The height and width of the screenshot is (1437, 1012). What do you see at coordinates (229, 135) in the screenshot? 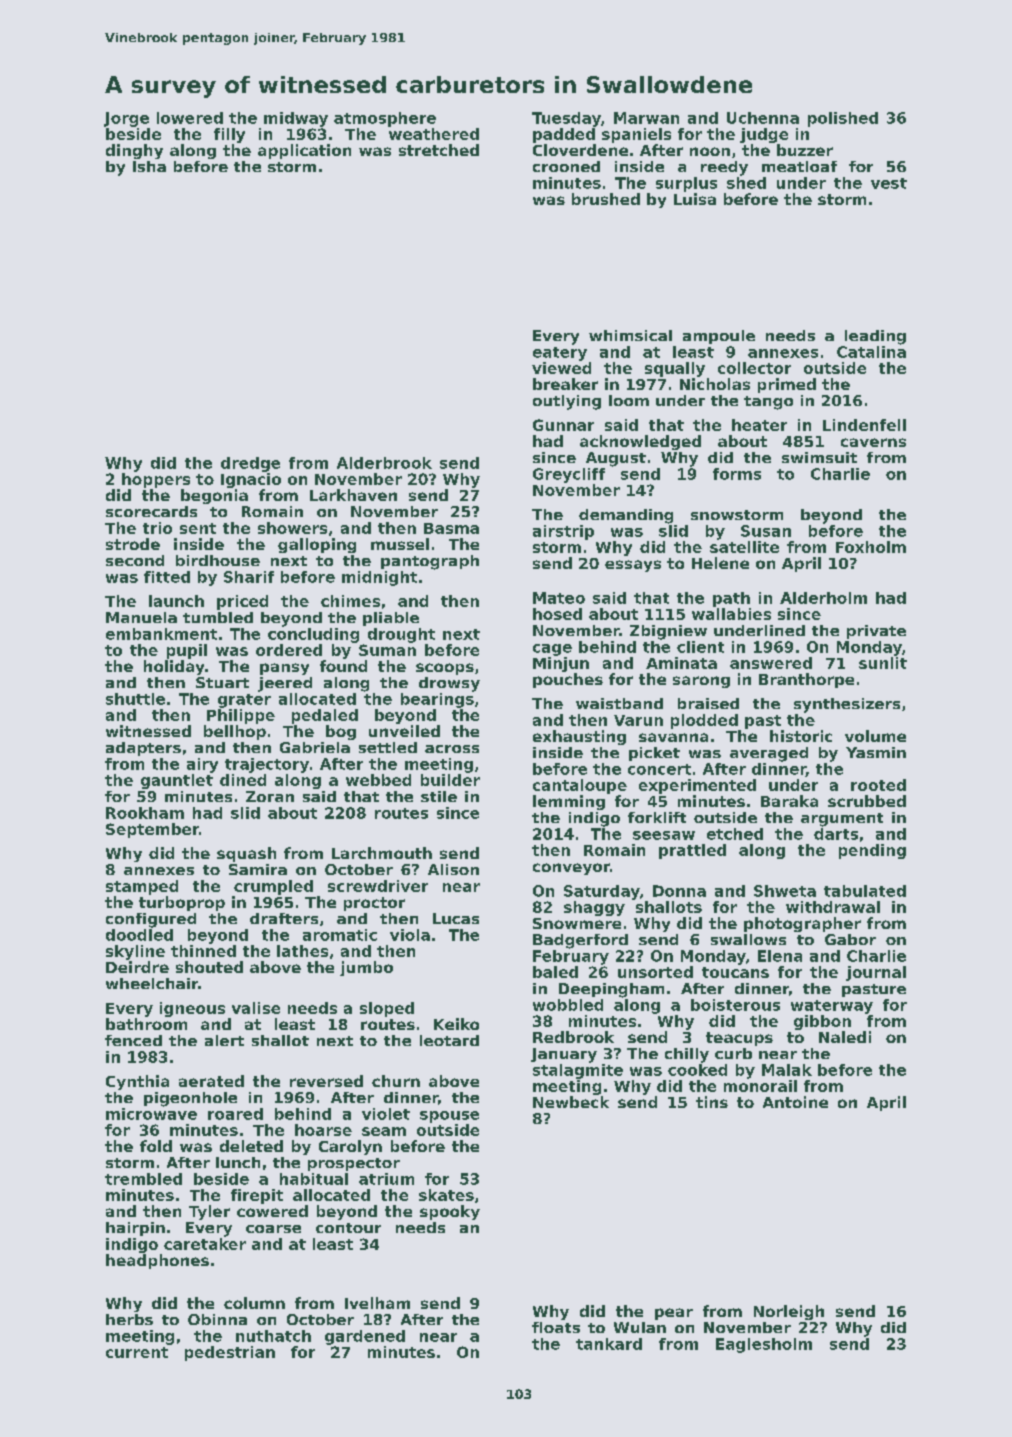
I see `filly` at bounding box center [229, 135].
